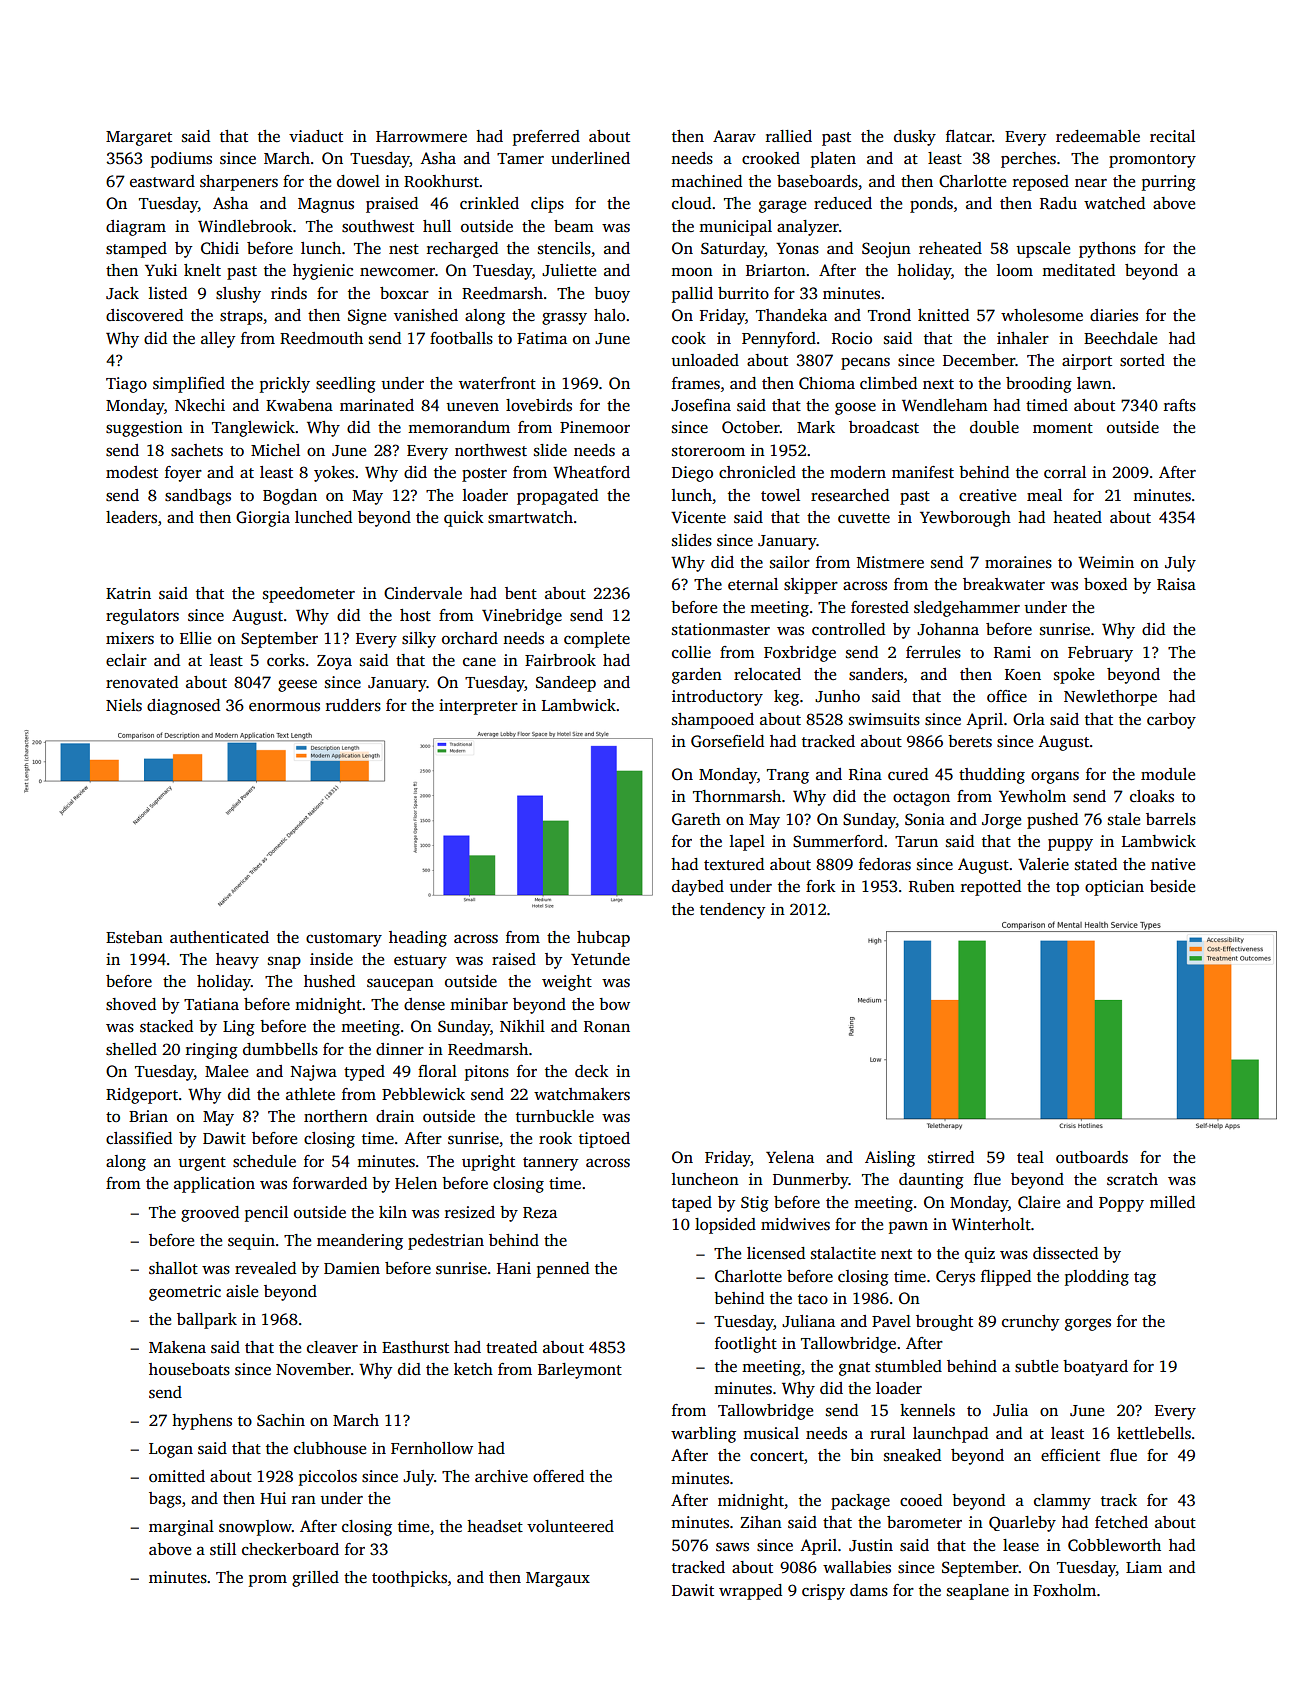  Describe the element at coordinates (136, 228) in the image. I see `diagram` at that location.
